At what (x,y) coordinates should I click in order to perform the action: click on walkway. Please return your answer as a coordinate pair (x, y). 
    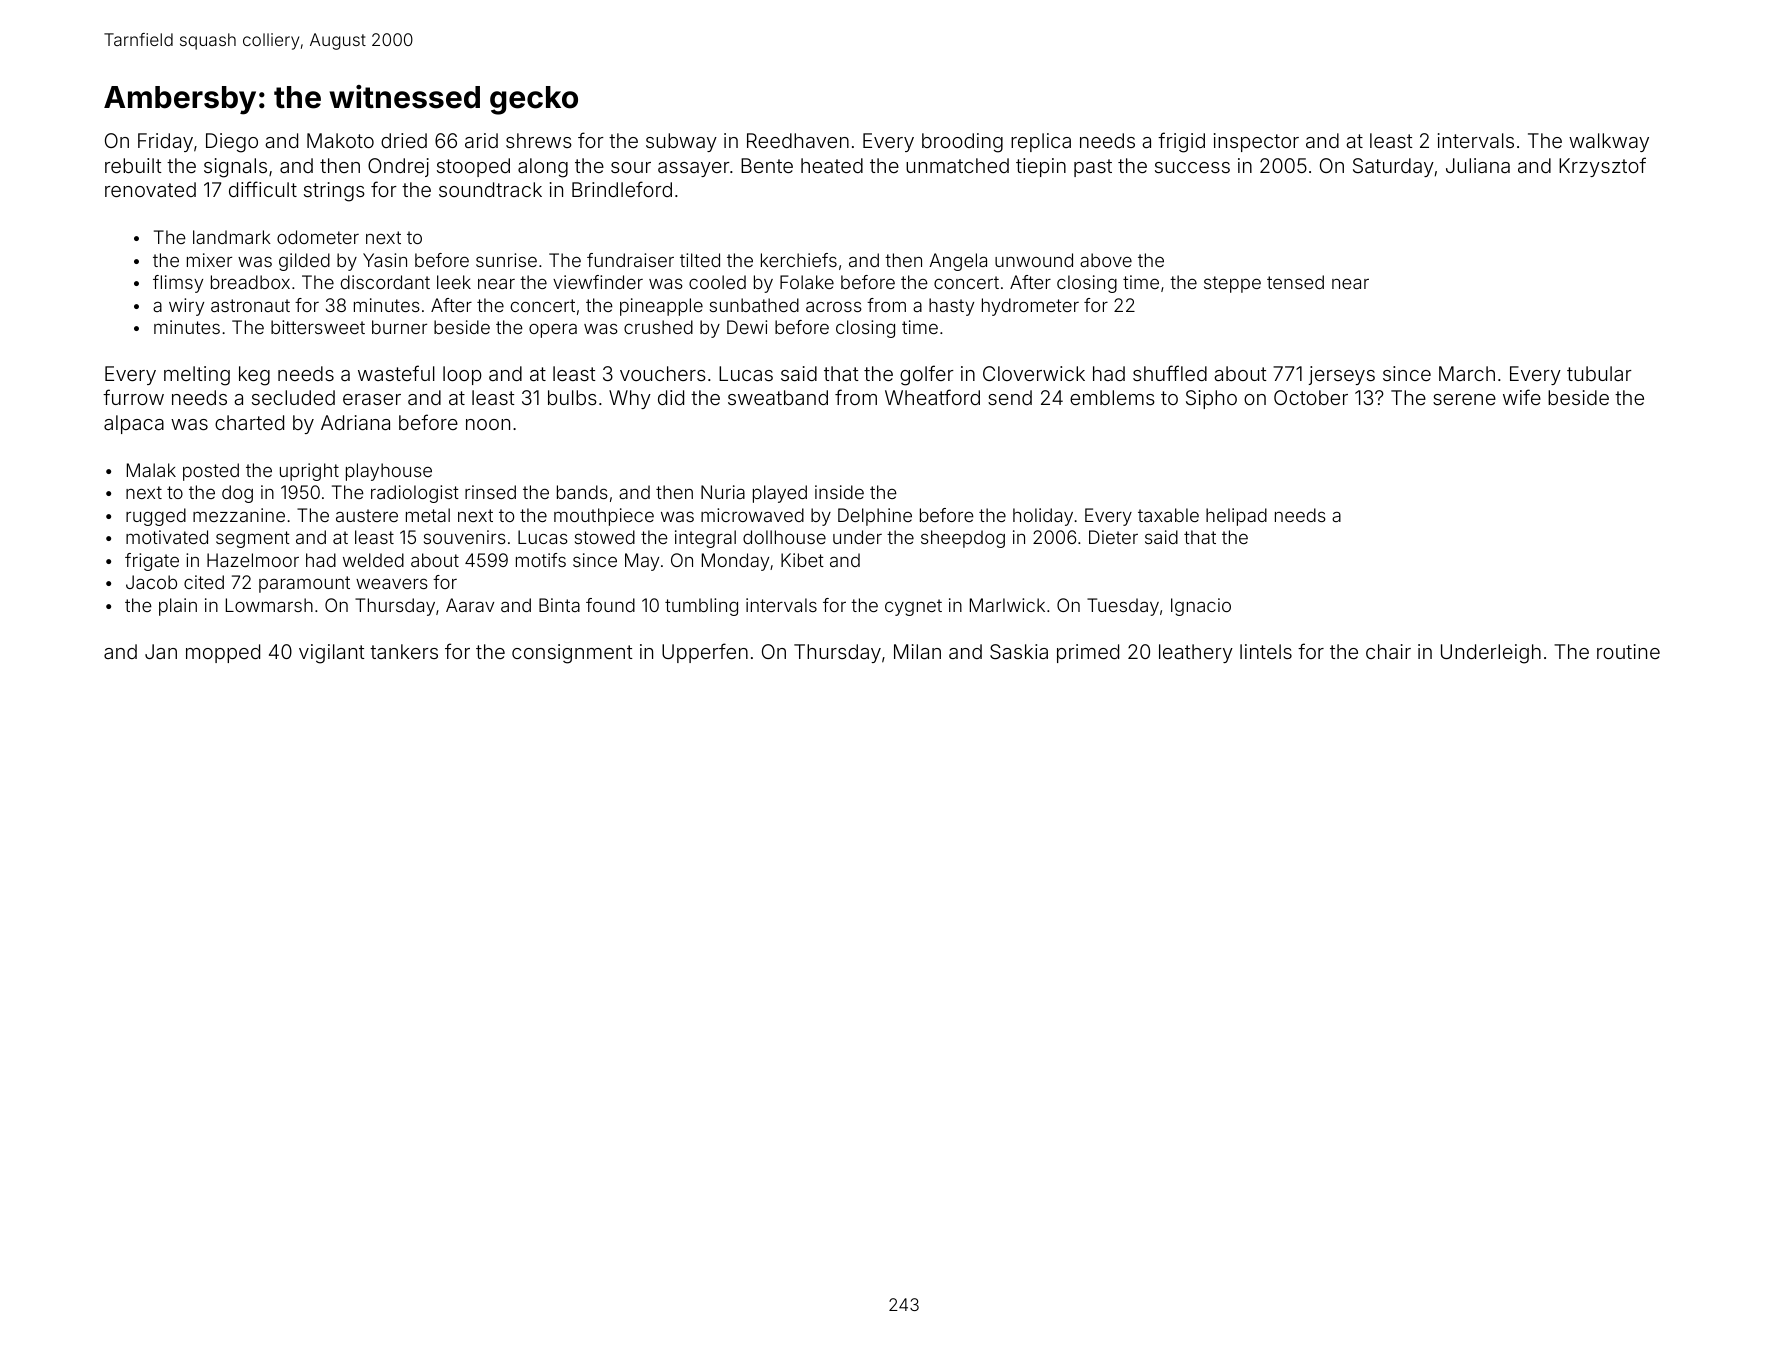
    Looking at the image, I should click on (1609, 142).
